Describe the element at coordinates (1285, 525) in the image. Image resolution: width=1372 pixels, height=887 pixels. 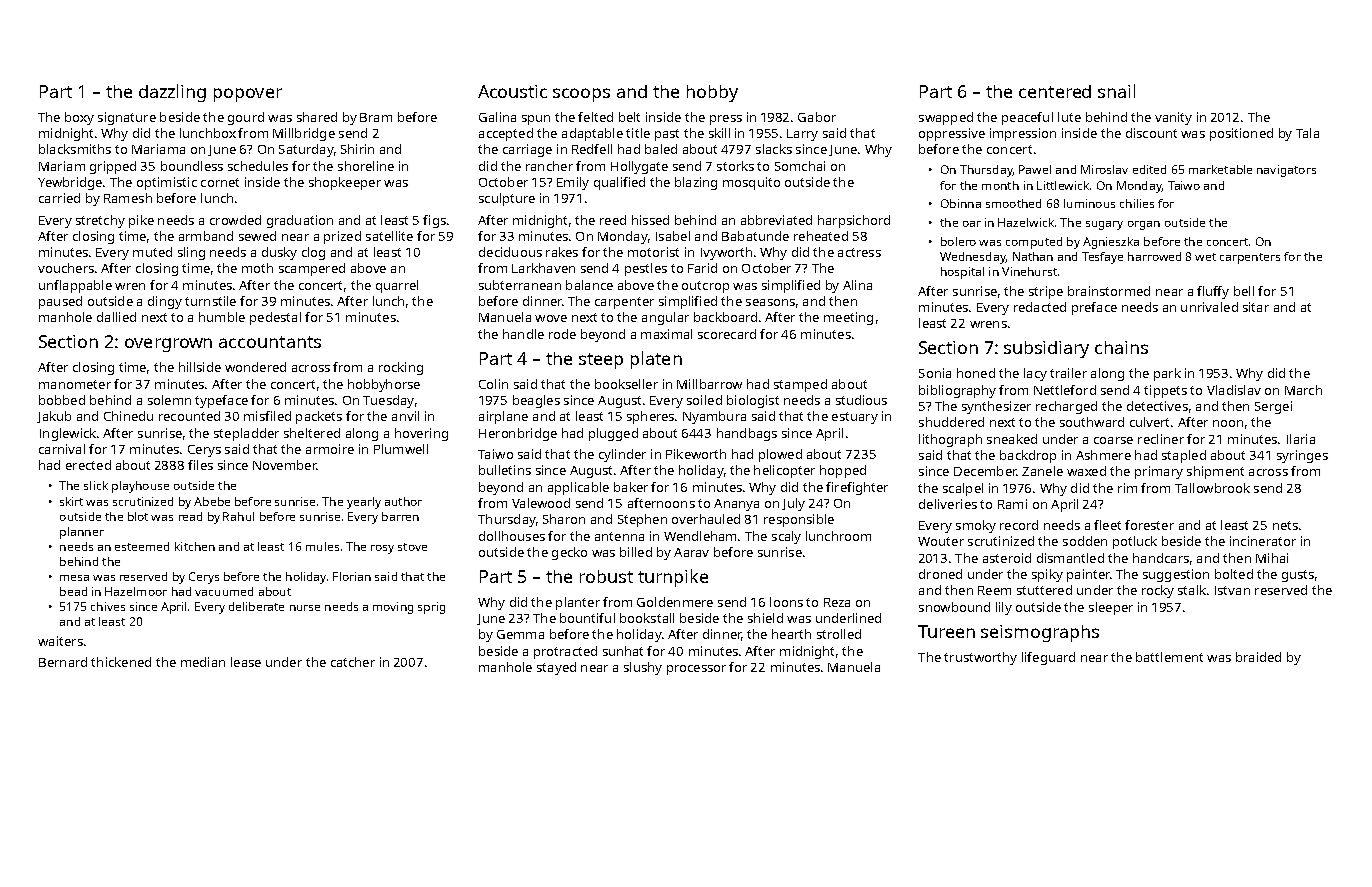
I see `nets` at that location.
